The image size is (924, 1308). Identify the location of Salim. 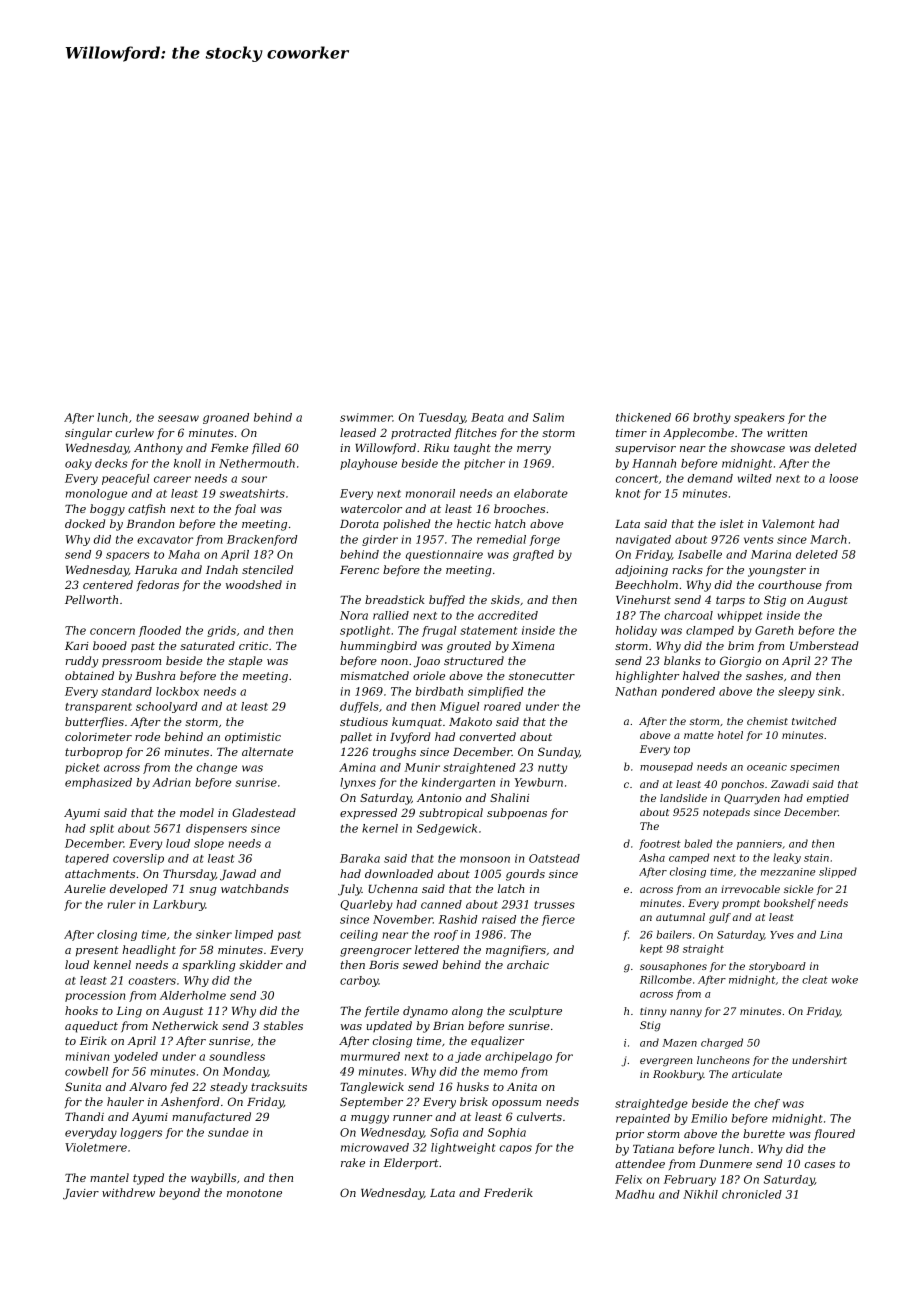
(548, 417).
